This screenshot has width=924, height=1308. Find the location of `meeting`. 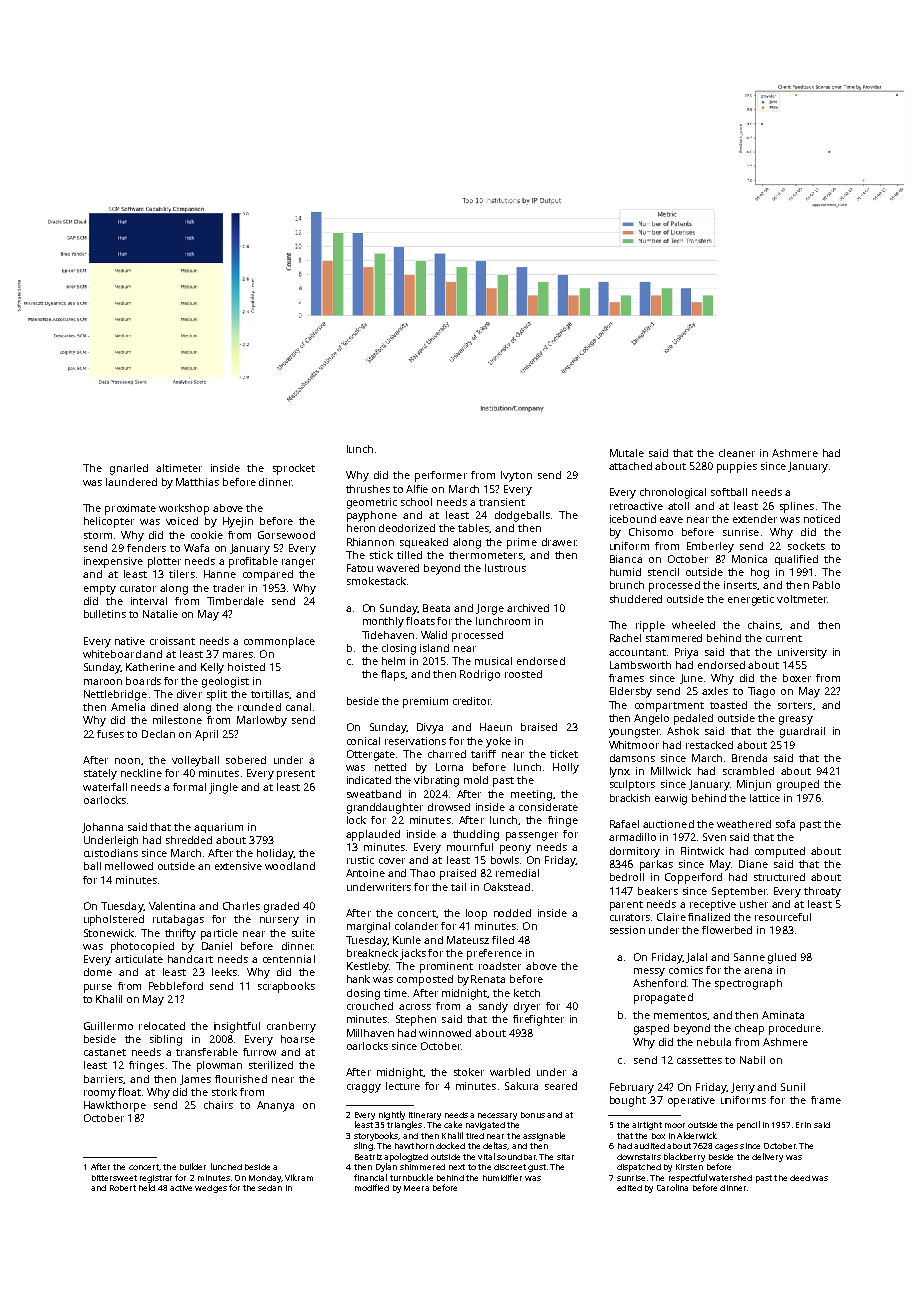

meeting is located at coordinates (531, 795).
